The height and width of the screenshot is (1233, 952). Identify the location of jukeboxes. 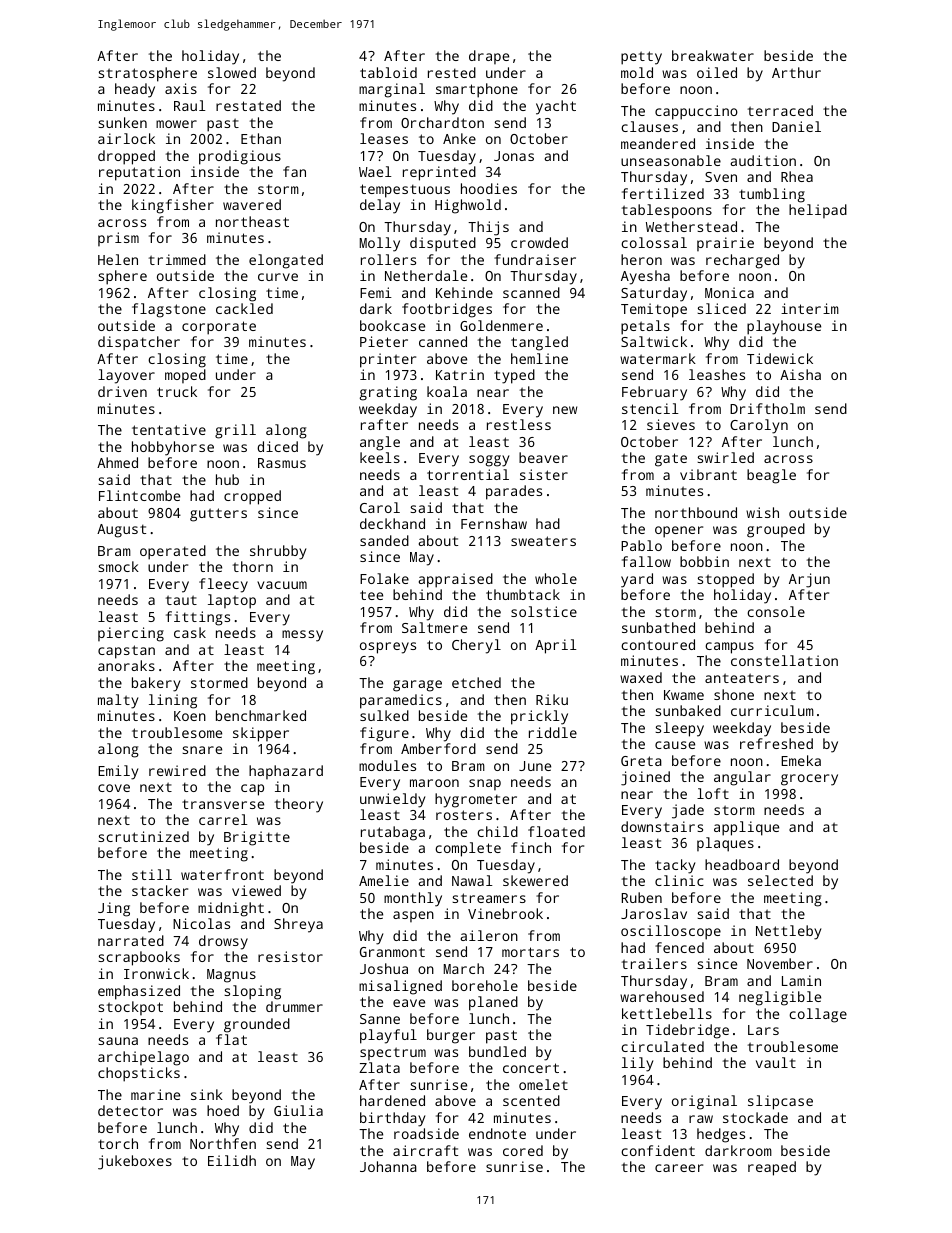
(135, 1162).
